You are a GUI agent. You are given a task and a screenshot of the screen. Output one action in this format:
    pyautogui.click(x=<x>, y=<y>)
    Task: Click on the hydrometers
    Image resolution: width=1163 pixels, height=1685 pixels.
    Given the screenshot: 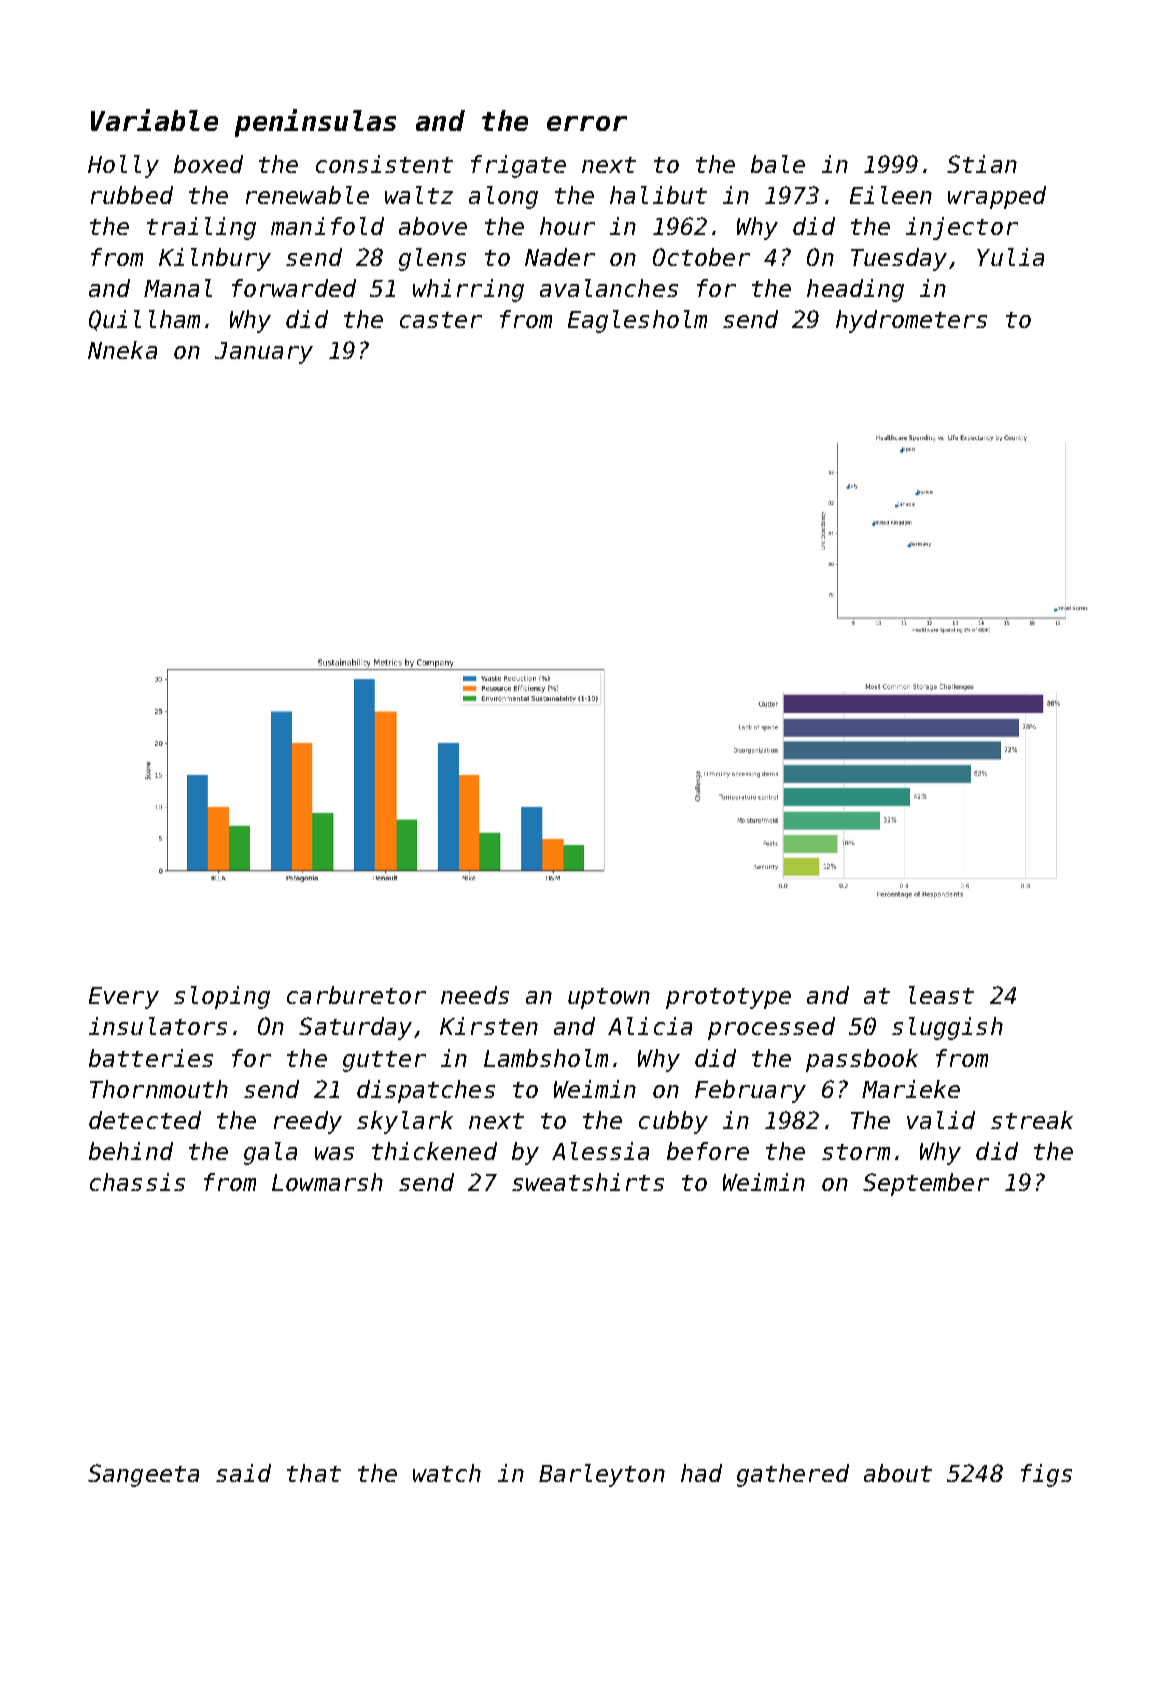 What is the action you would take?
    pyautogui.click(x=911, y=321)
